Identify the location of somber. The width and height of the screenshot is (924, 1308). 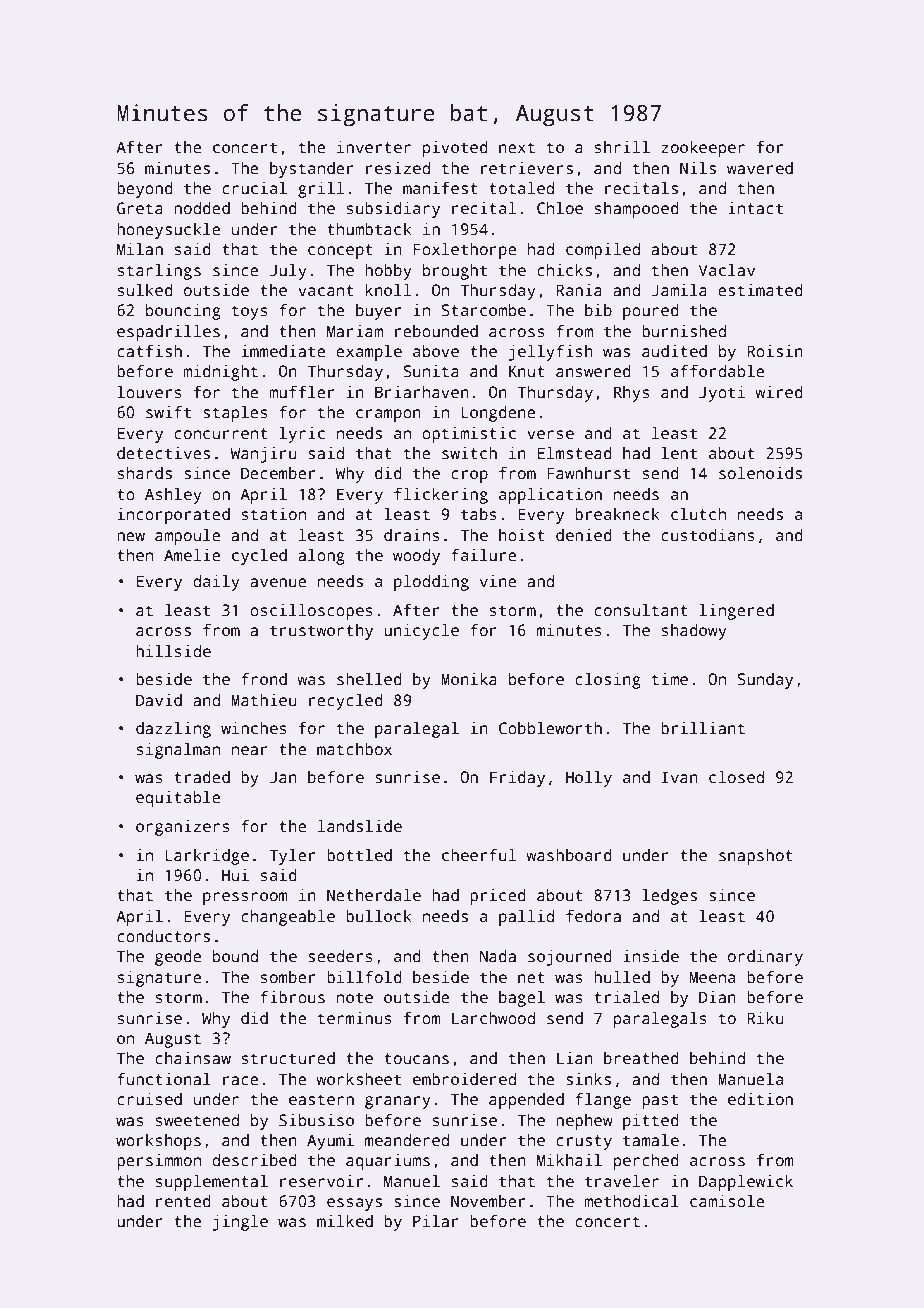
(288, 977).
